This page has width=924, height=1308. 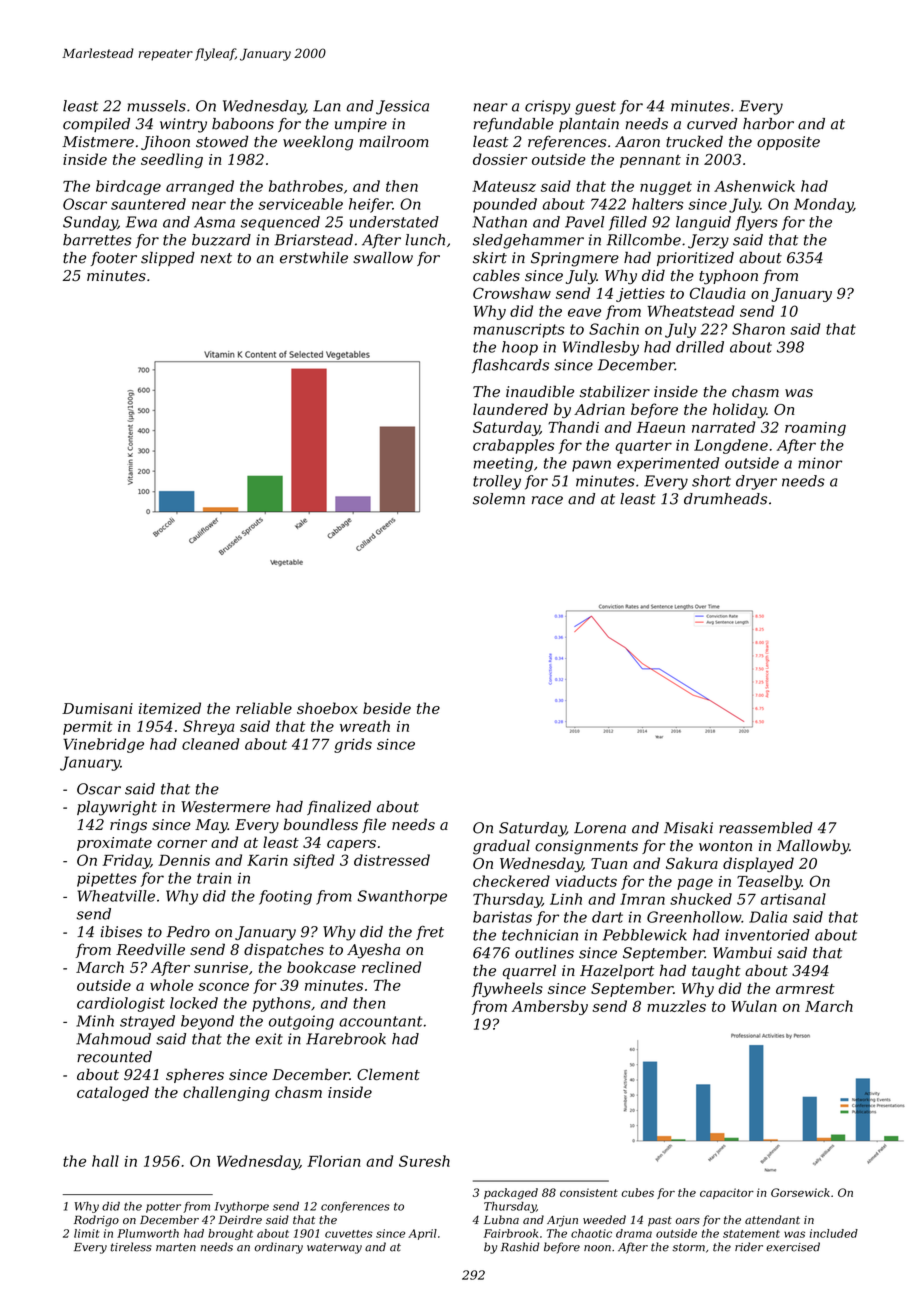 What do you see at coordinates (402, 897) in the page?
I see `Swanthorpe` at bounding box center [402, 897].
